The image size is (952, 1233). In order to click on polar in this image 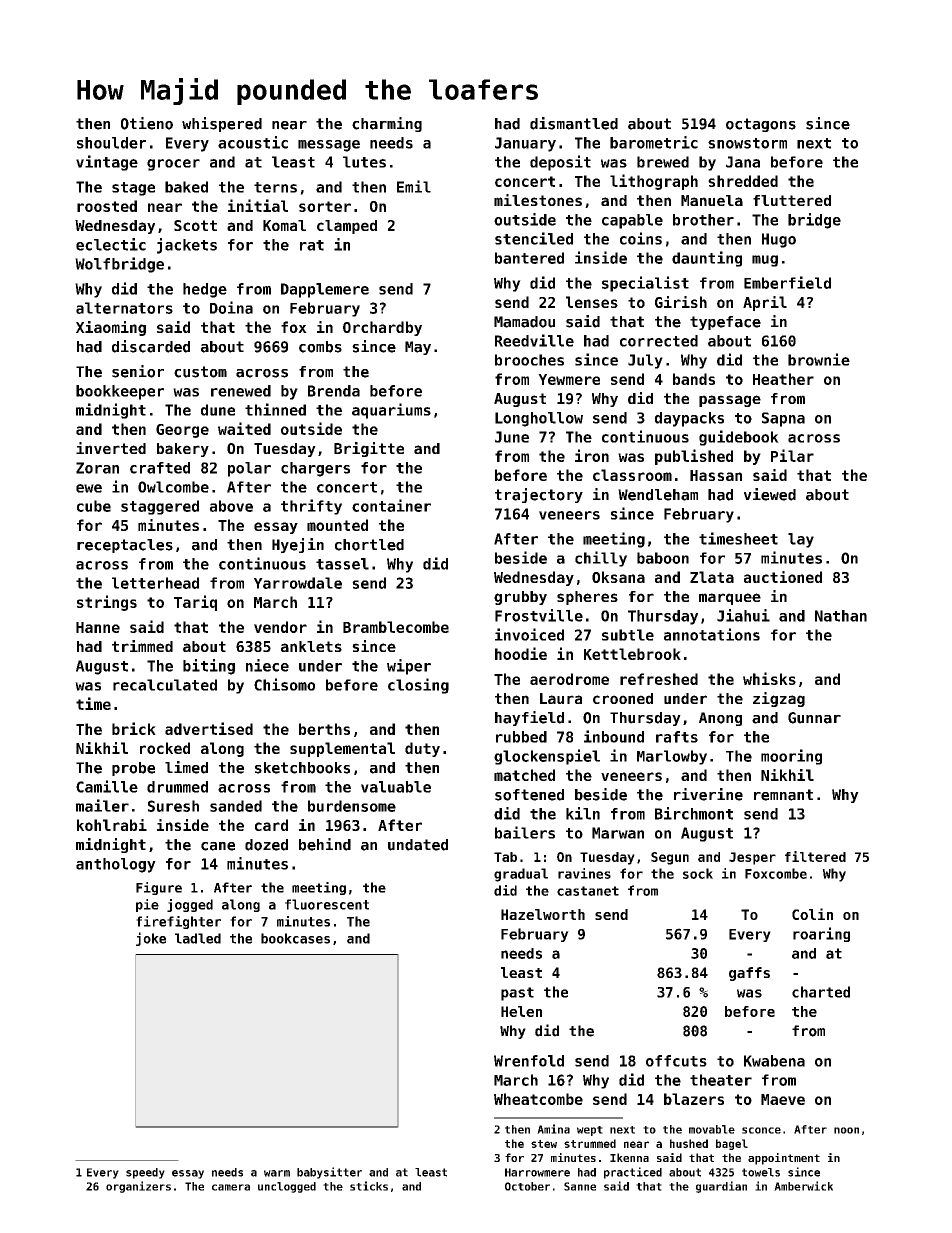, I will do `click(249, 469)`.
